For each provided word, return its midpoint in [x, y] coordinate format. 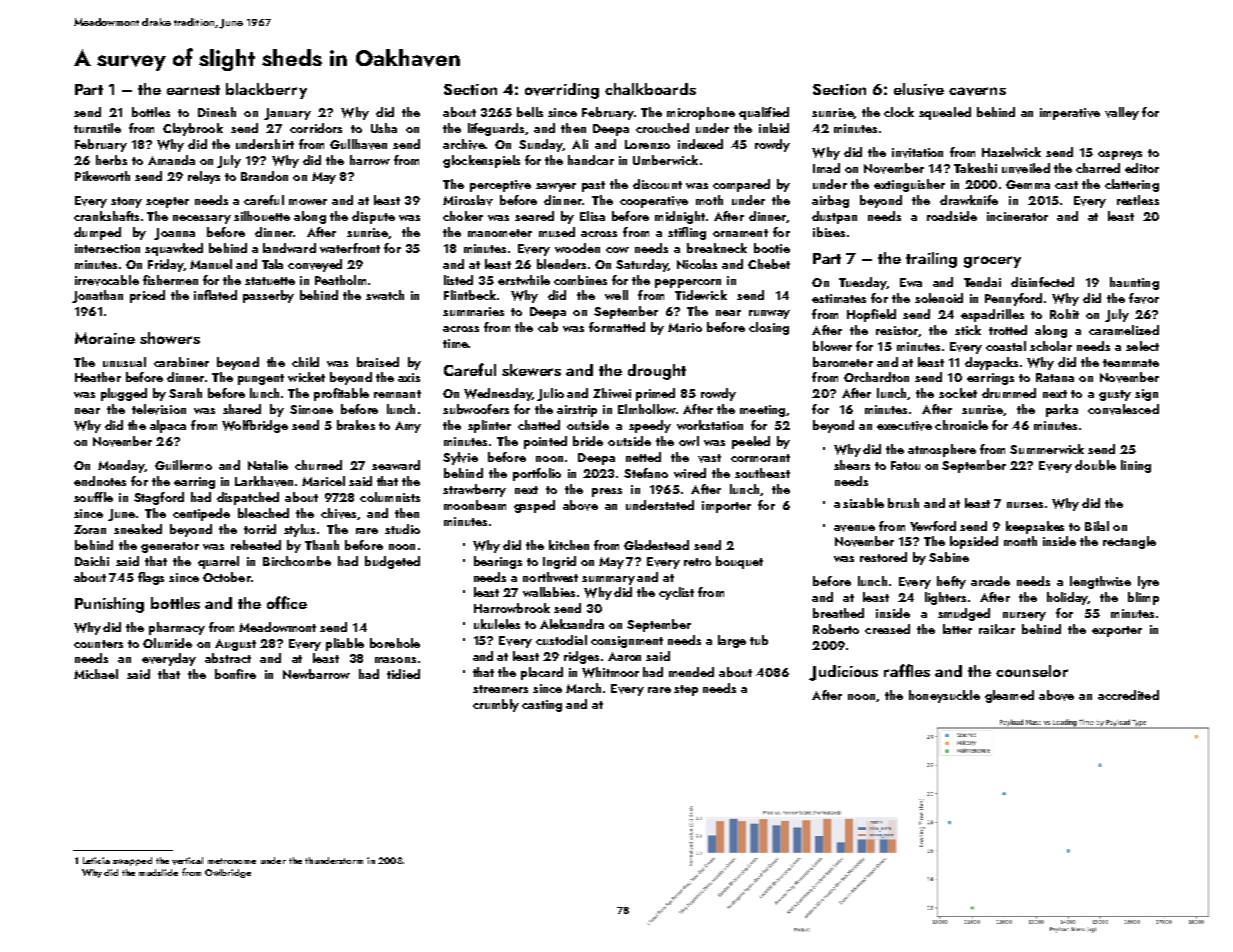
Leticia [96, 860]
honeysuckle [944, 696]
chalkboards [650, 89]
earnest [193, 90]
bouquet [739, 562]
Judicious [843, 673]
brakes [356, 425]
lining [1136, 466]
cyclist [676, 593]
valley [1122, 113]
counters [98, 644]
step [686, 690]
